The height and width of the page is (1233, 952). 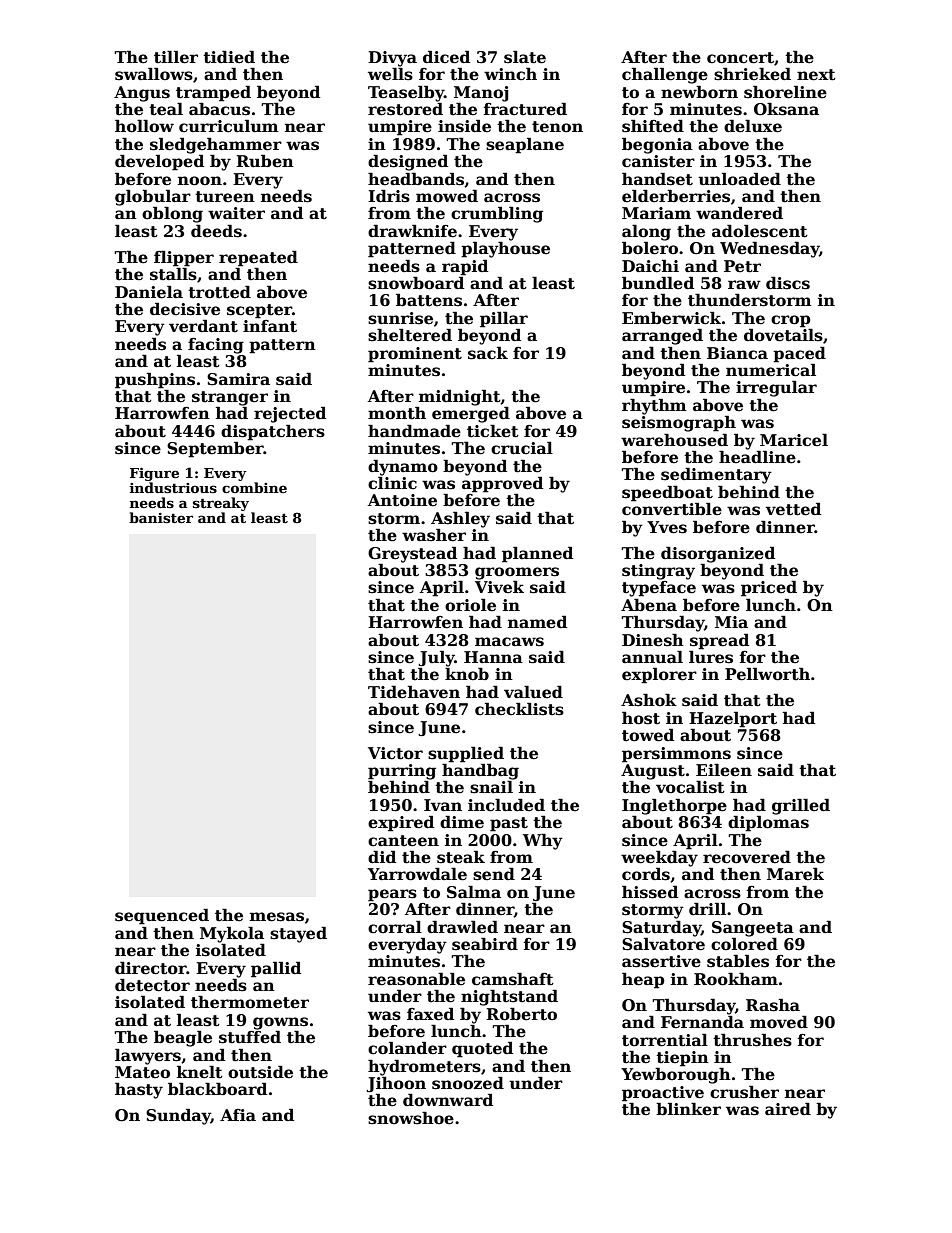 I want to click on Hazelport, so click(x=733, y=719).
